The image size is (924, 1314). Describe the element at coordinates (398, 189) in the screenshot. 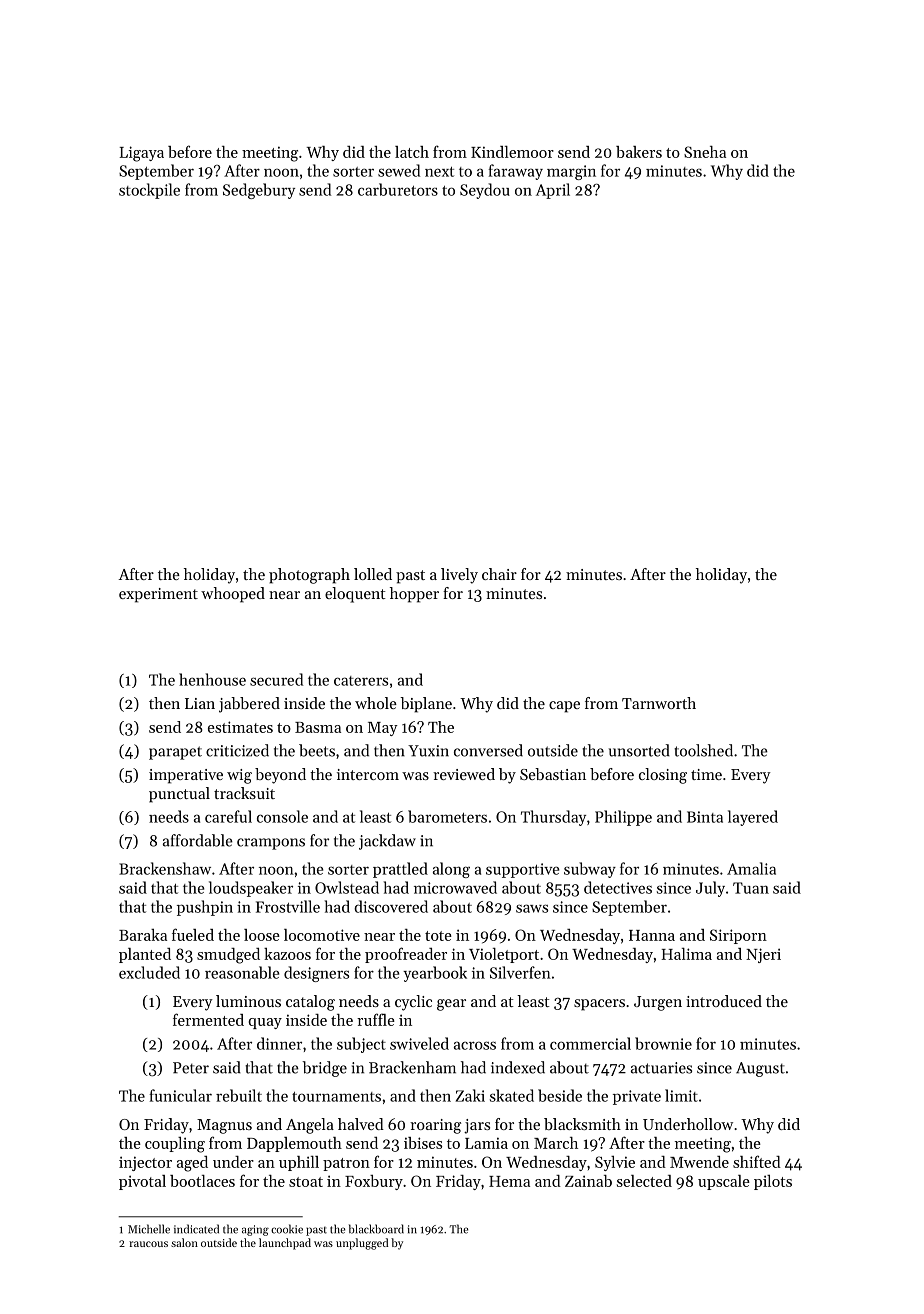

I see `carburetors` at that location.
